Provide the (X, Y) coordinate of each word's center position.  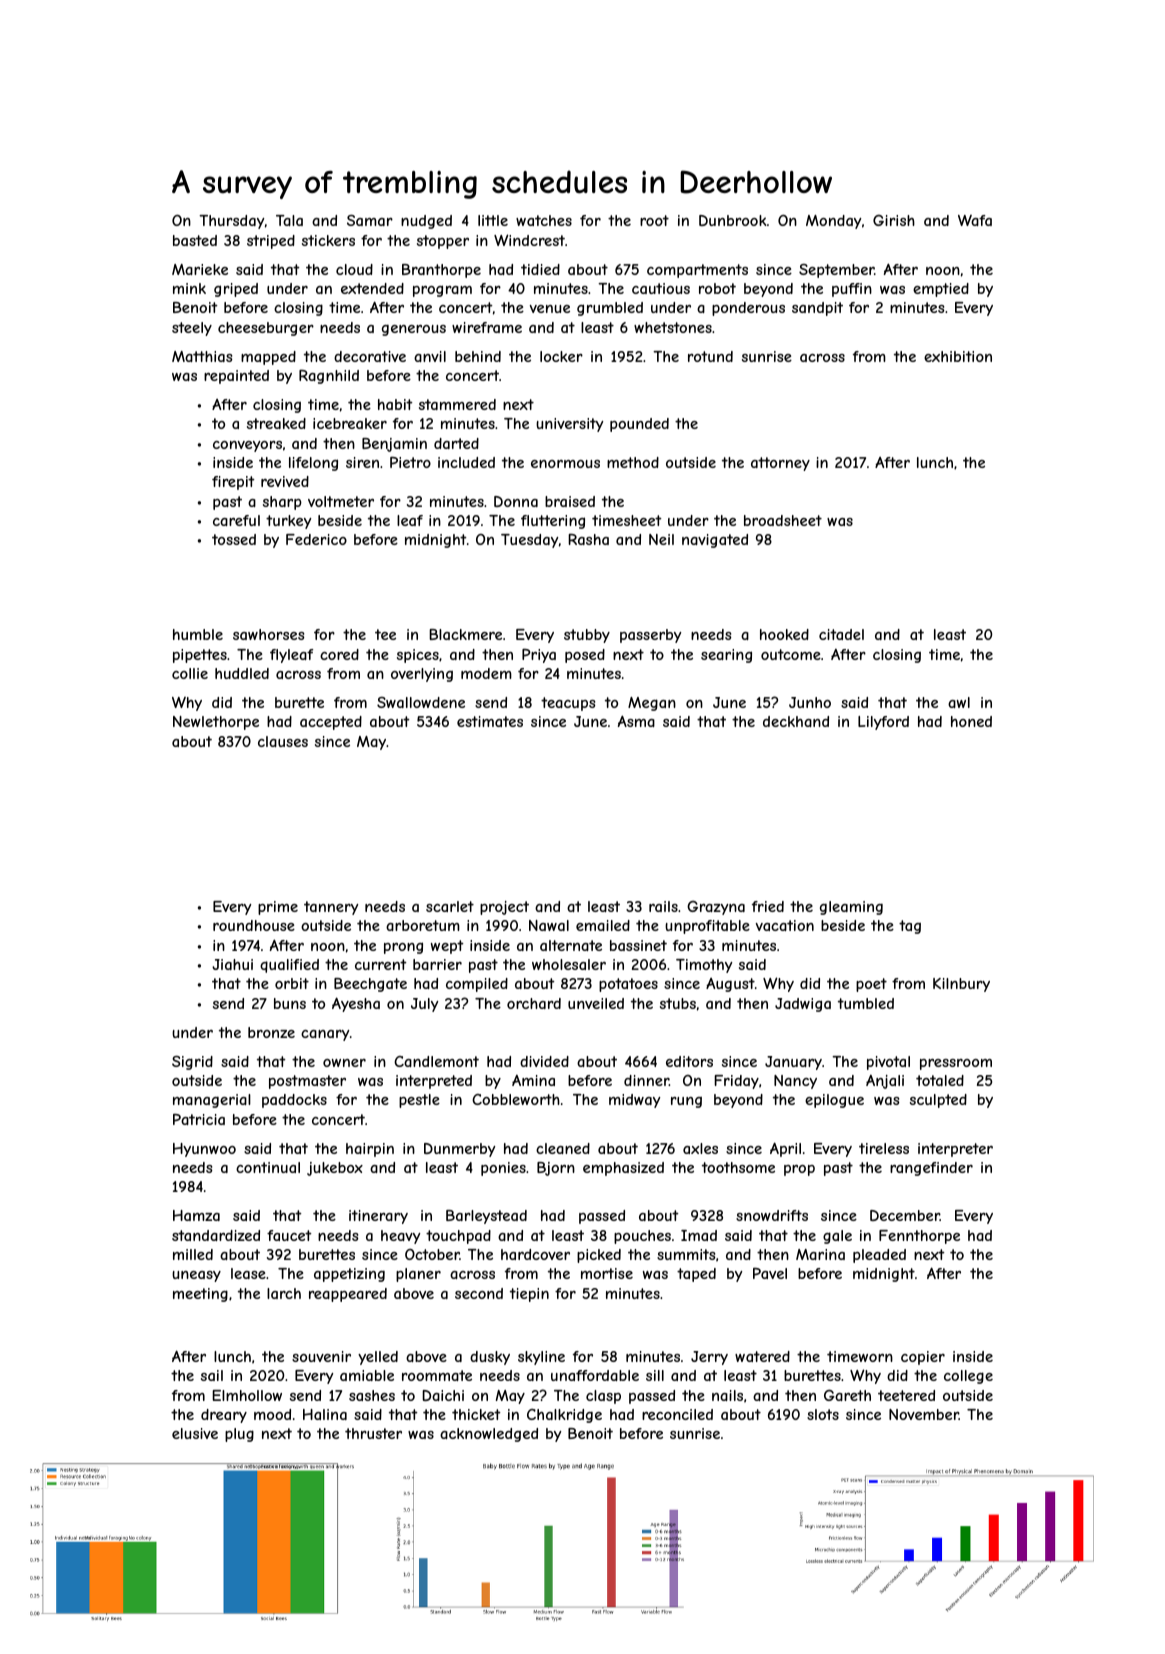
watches (544, 220)
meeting (200, 1295)
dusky (490, 1358)
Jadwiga (803, 1005)
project (504, 908)
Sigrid (192, 1063)
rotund (710, 356)
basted (195, 240)
